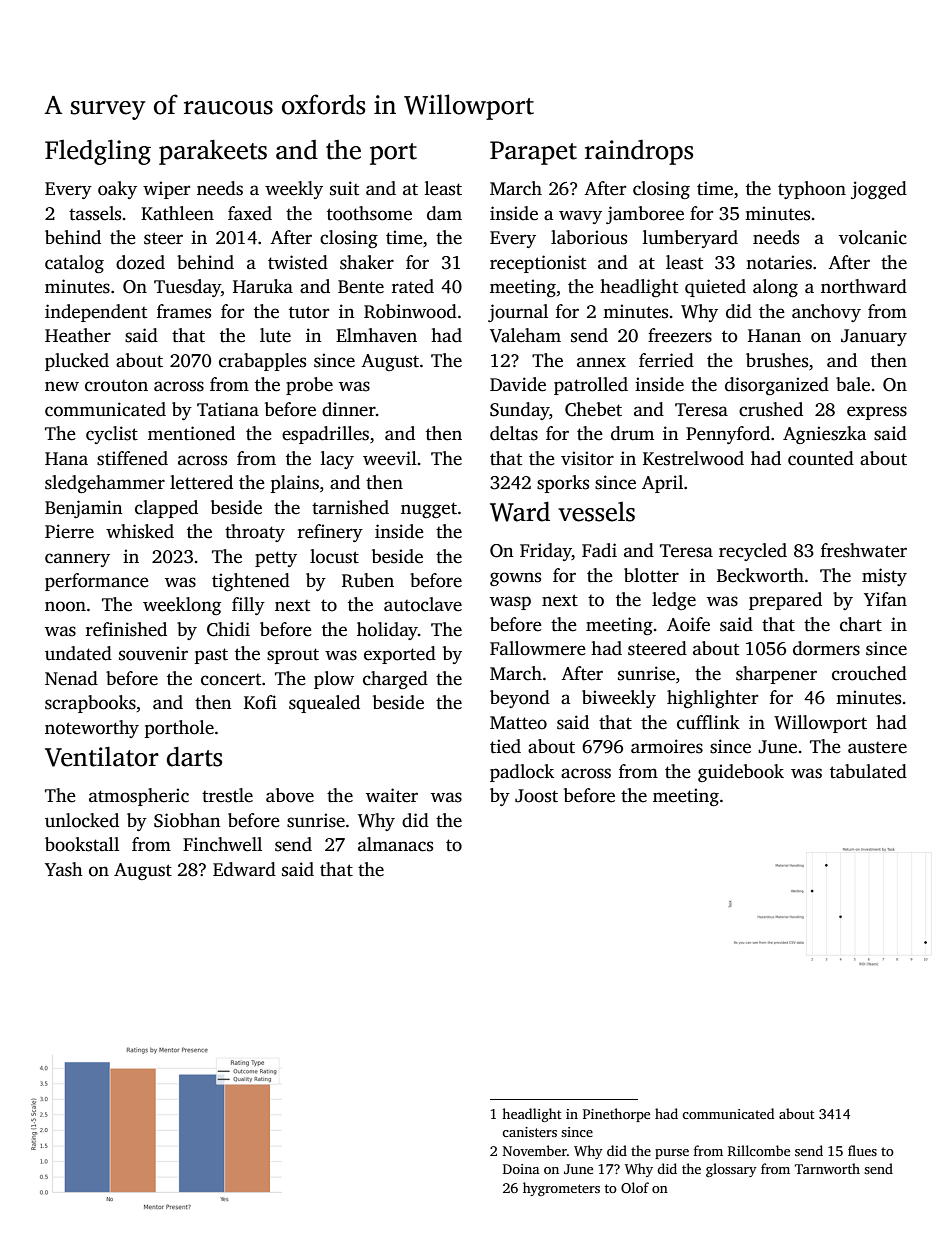  I want to click on prepared, so click(785, 601).
